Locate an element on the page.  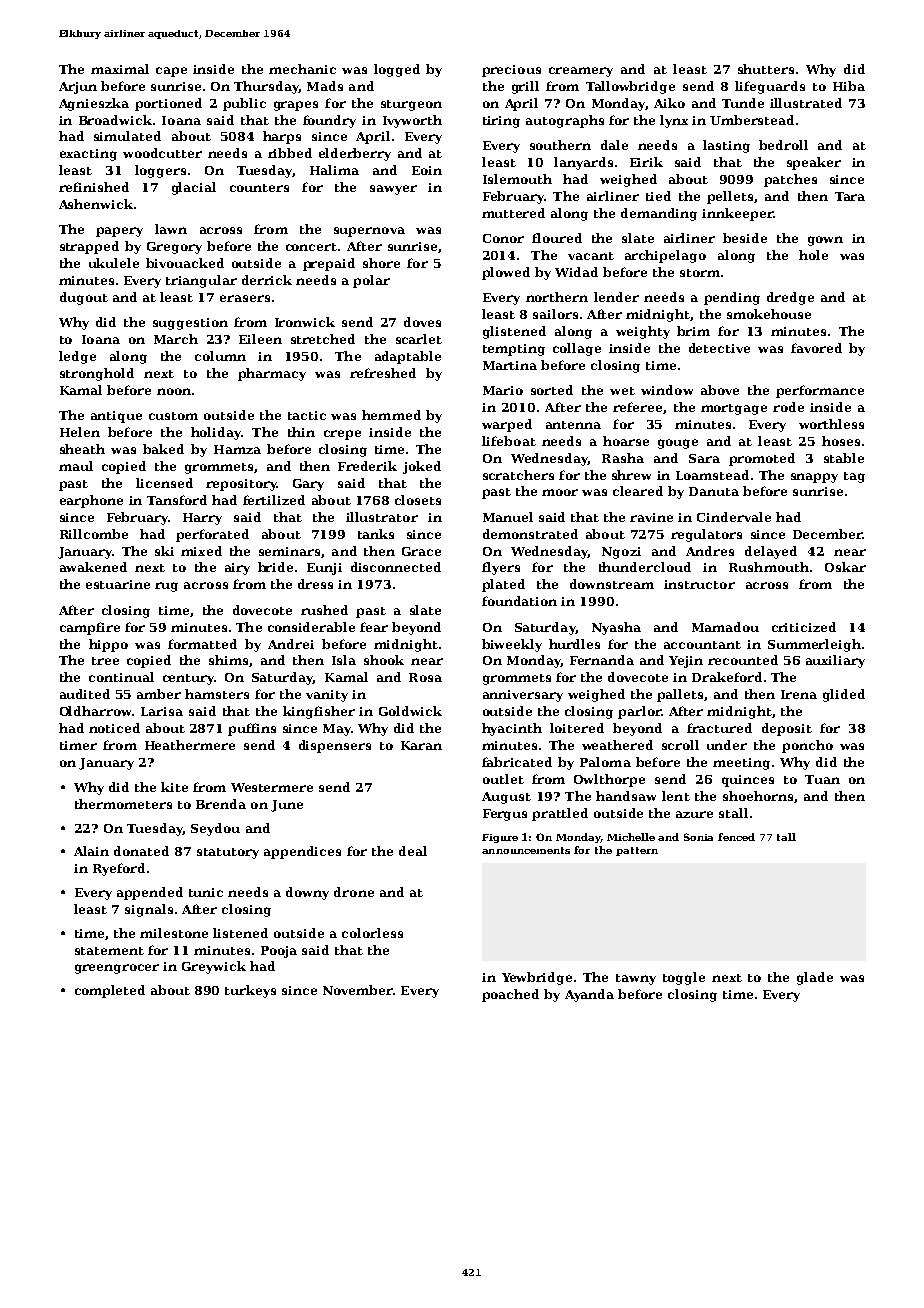
noon is located at coordinates (174, 391).
